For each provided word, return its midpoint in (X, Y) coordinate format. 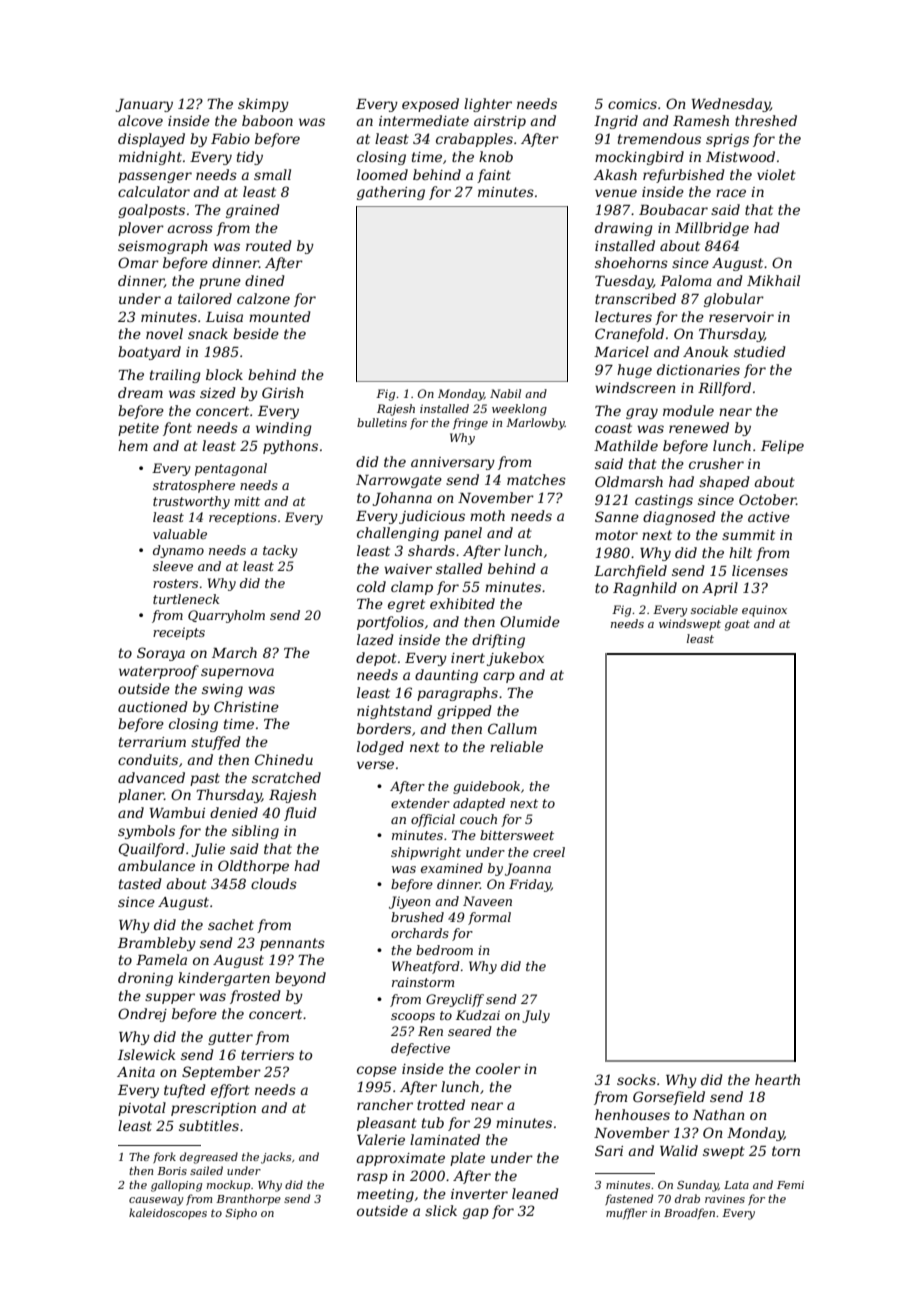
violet (776, 174)
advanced (151, 777)
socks (636, 1079)
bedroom (444, 950)
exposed (430, 105)
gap (476, 1213)
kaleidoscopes (168, 1213)
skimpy (263, 105)
